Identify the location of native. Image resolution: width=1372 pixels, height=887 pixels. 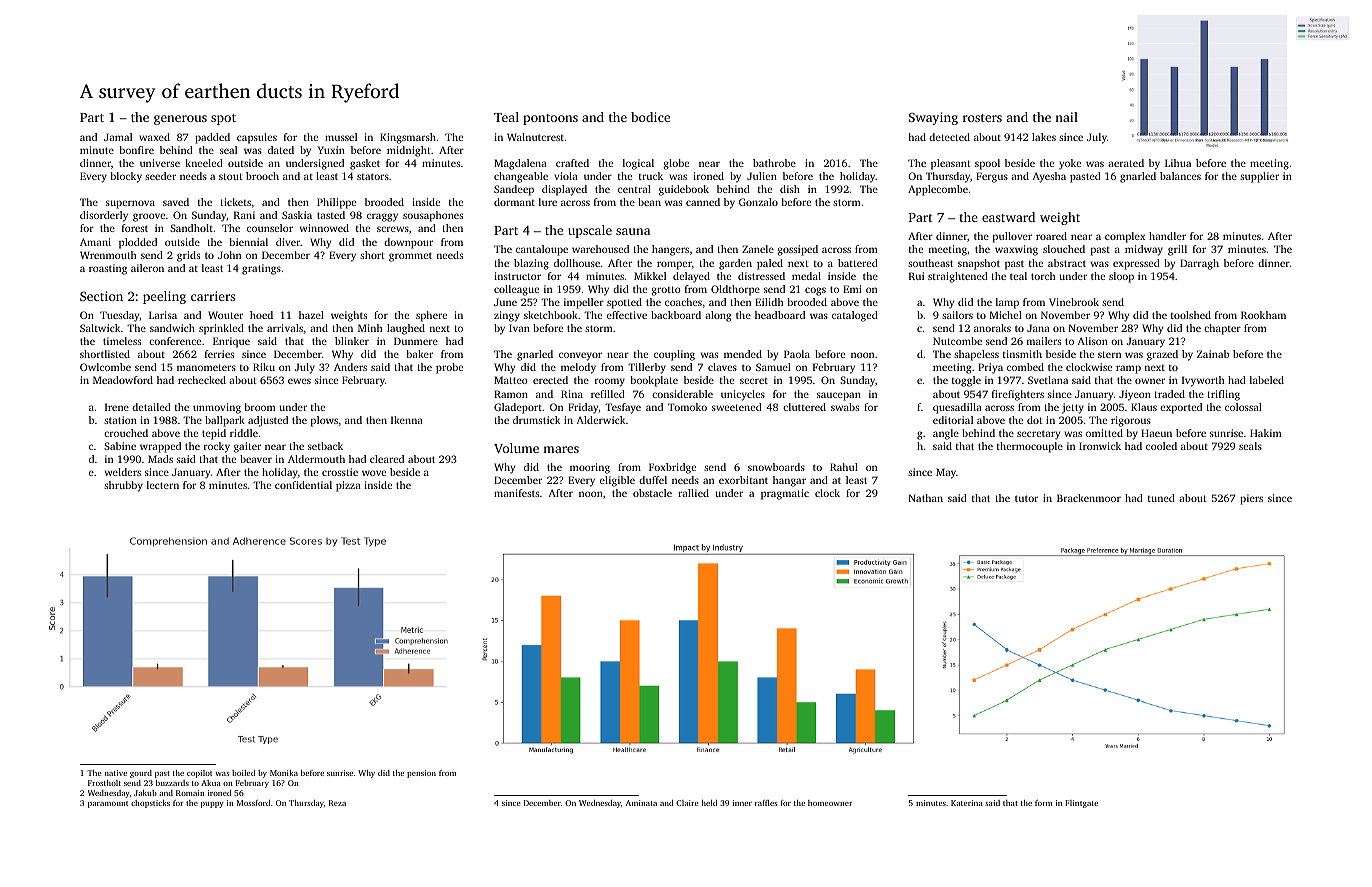
(116, 773).
